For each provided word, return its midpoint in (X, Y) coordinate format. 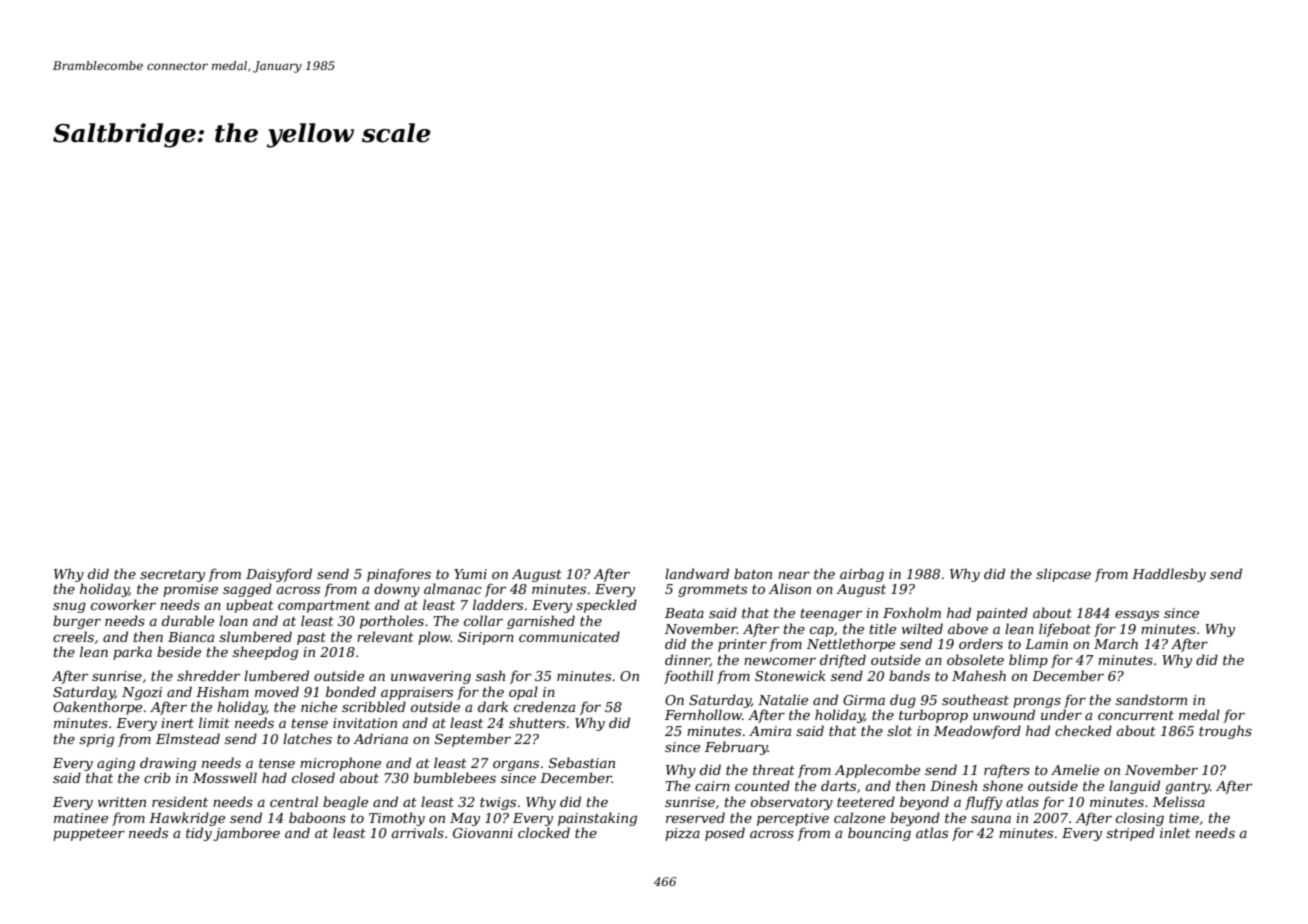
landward (697, 573)
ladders (498, 604)
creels (73, 636)
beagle (345, 803)
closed (313, 777)
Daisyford (279, 575)
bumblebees (455, 777)
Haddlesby (1169, 575)
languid (1134, 787)
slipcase (1063, 575)
